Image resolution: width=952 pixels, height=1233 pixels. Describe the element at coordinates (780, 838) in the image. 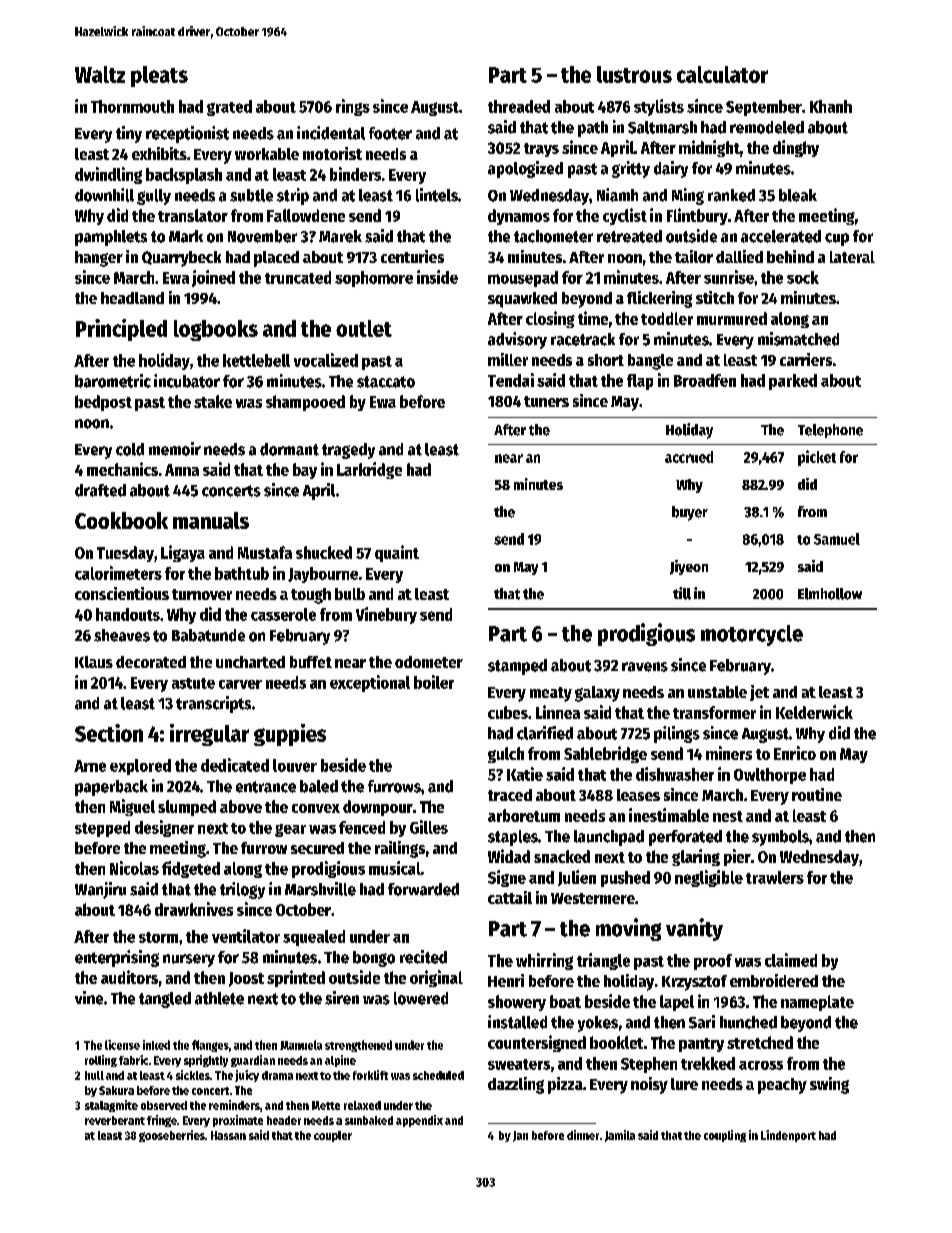

I see `symbols` at that location.
